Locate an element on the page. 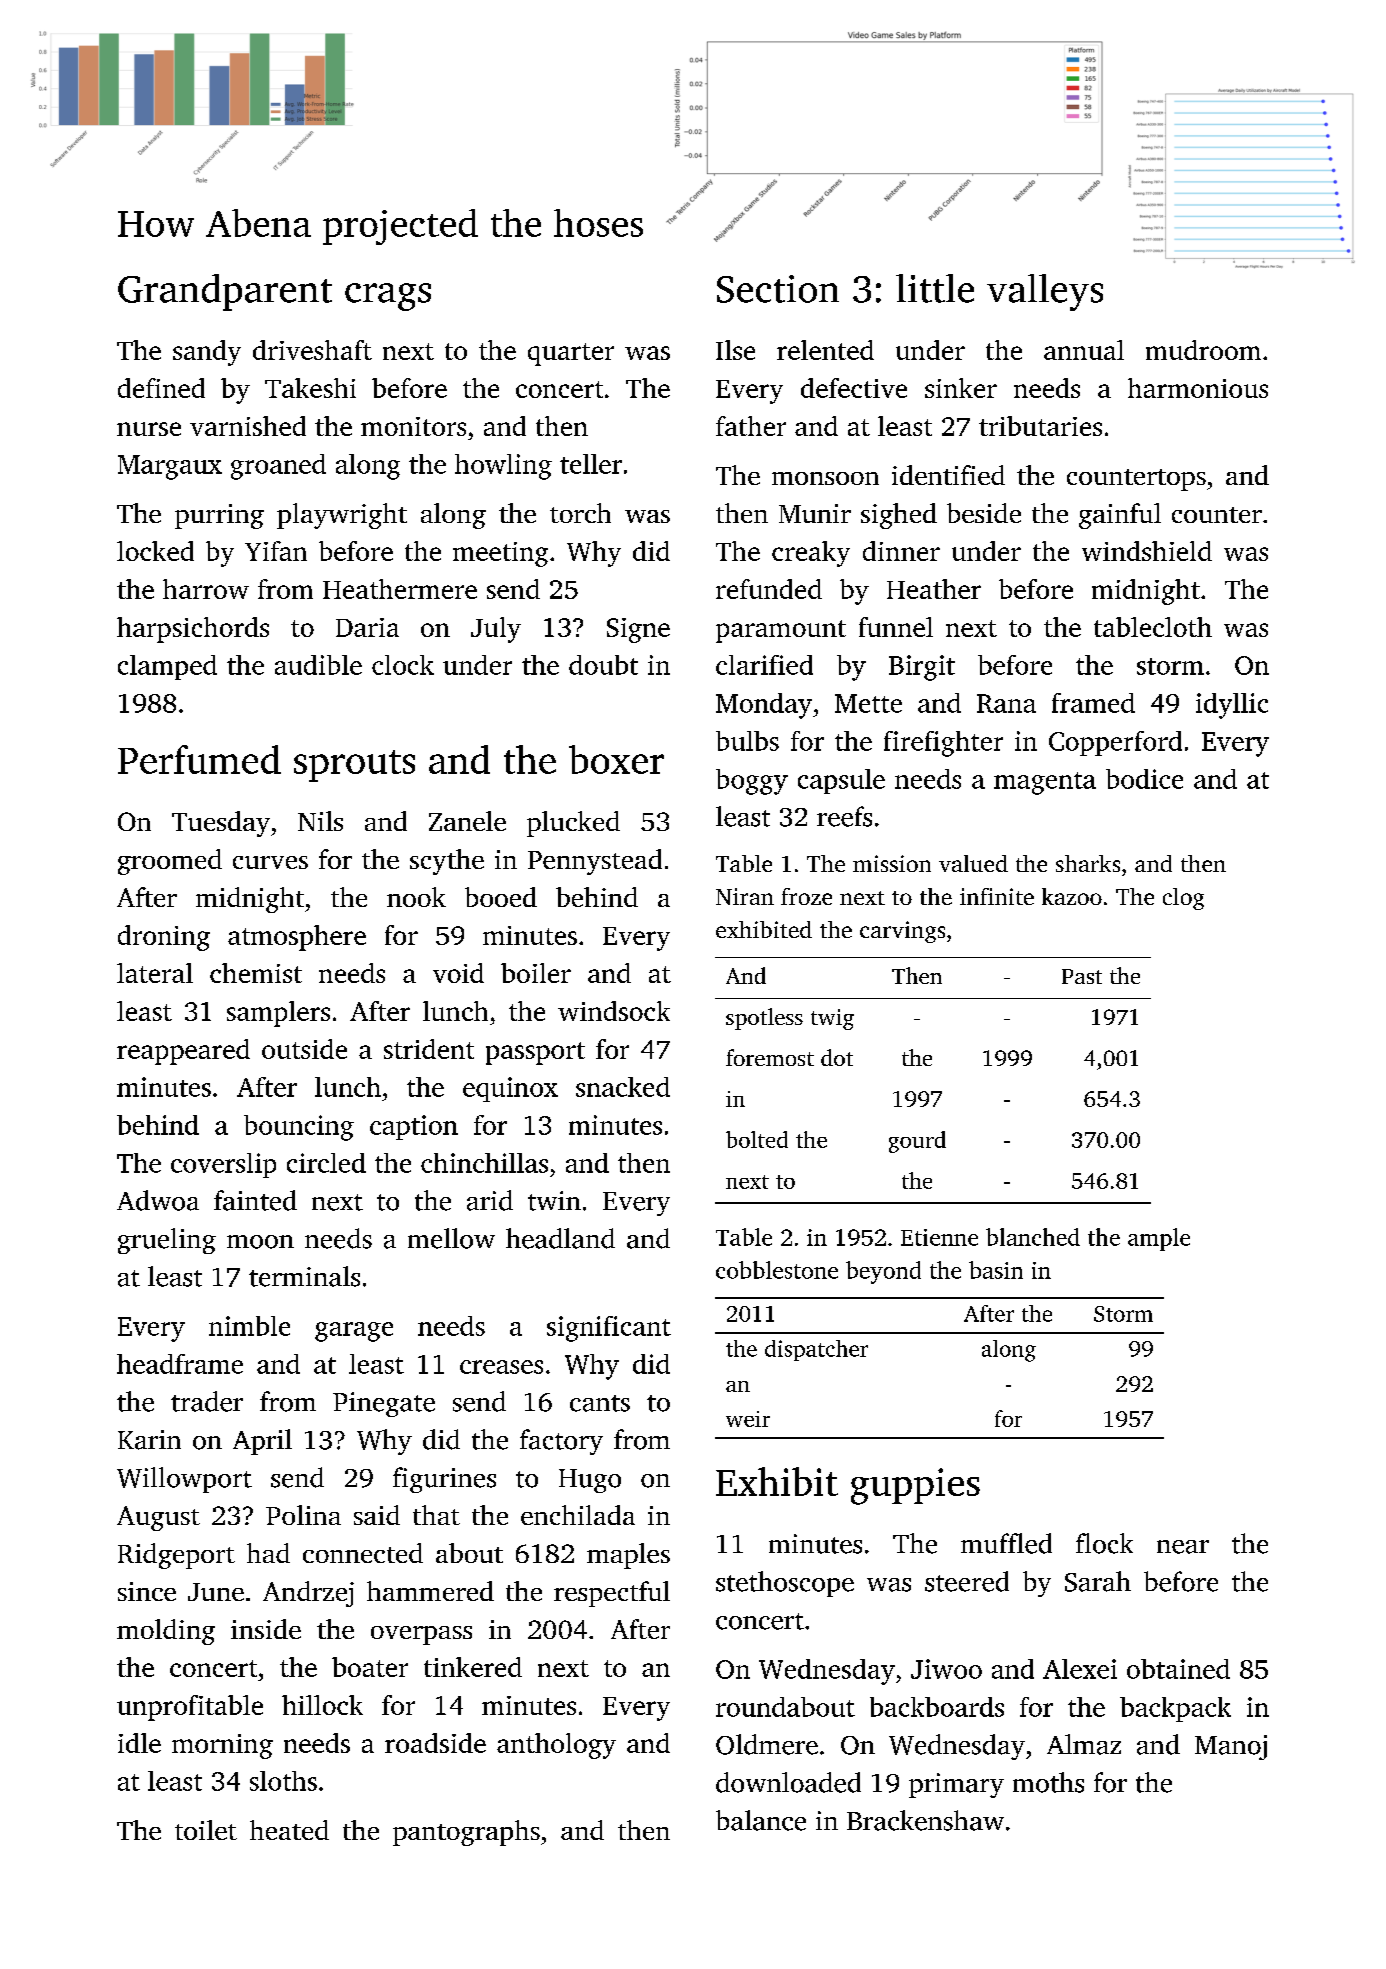 The height and width of the page is (1969, 1386). toilet is located at coordinates (206, 1830).
